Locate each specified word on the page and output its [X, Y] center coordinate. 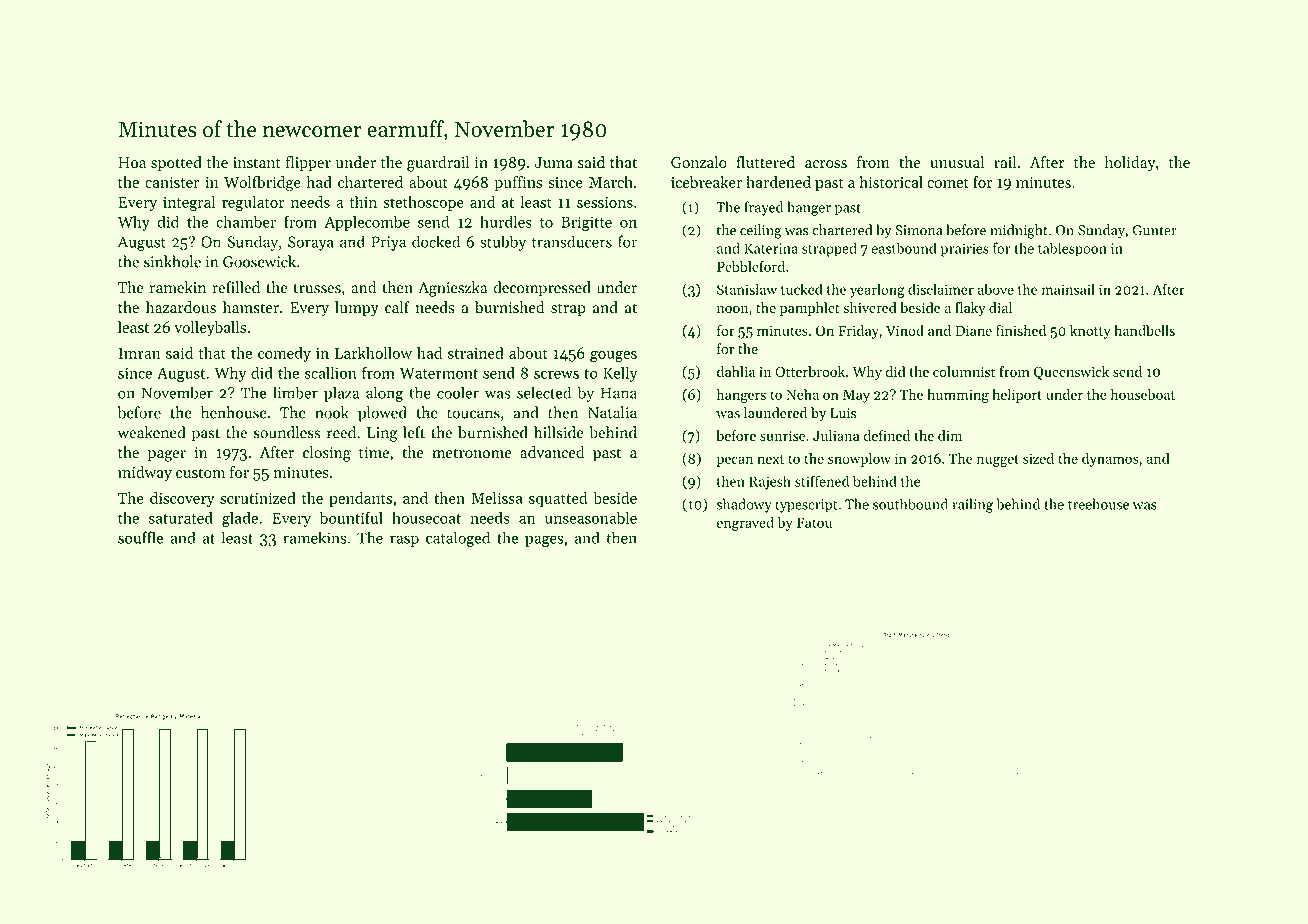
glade [240, 519]
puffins [518, 183]
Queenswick [1071, 373]
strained [476, 353]
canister [172, 182]
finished [1021, 330]
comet [948, 183]
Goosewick [259, 261]
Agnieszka [452, 289]
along [385, 394]
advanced [552, 452]
